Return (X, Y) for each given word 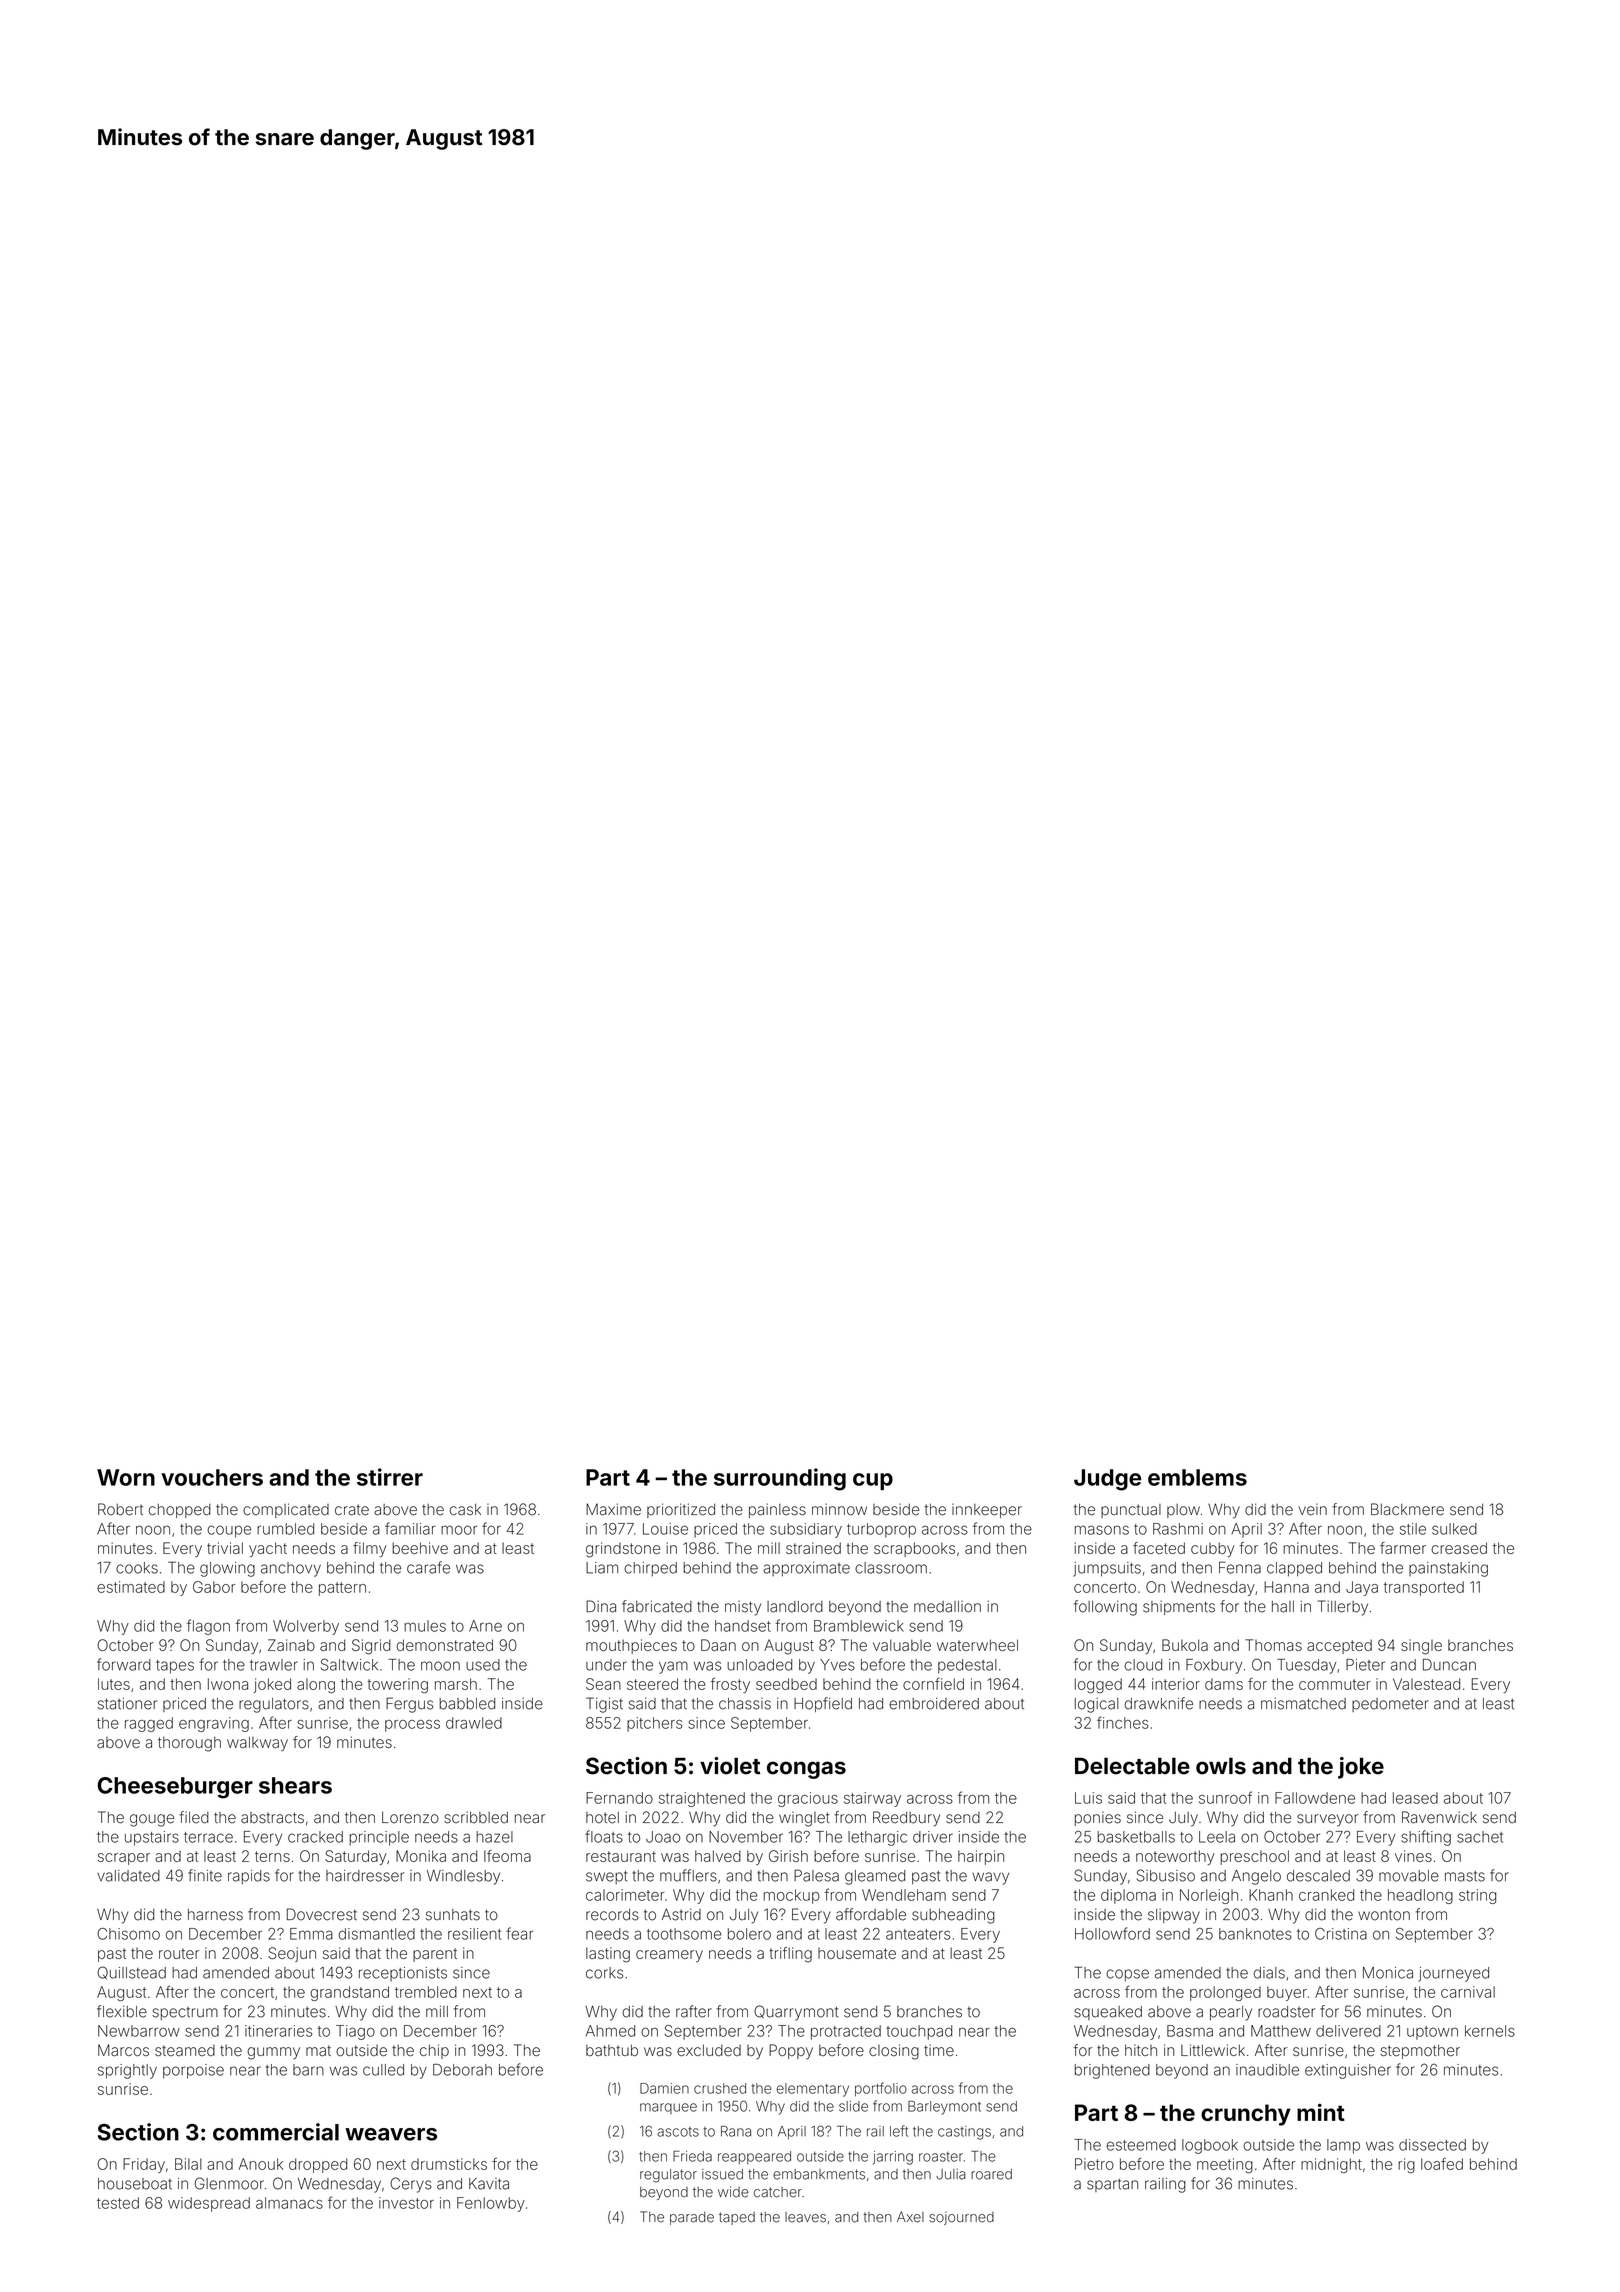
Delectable (1132, 1766)
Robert (120, 1509)
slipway (1174, 1916)
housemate (857, 1953)
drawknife (1159, 1703)
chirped (650, 1569)
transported (1424, 1588)
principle (379, 1838)
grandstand (349, 1993)
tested (118, 2203)
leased (1415, 1798)
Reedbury (906, 1819)
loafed (1442, 2164)
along (316, 1685)
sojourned (961, 2218)
